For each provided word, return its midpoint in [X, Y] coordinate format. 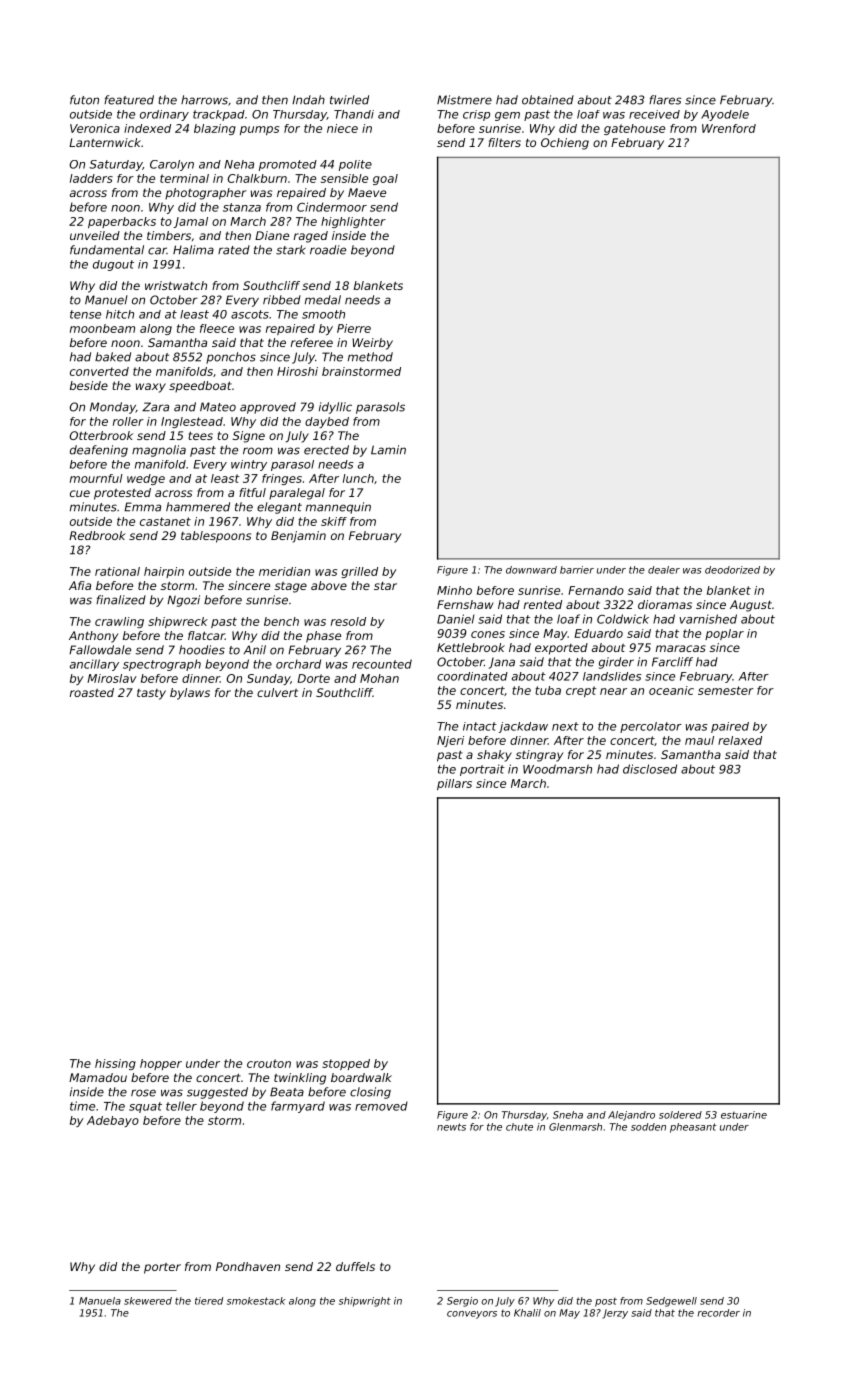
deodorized [732, 570]
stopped [346, 1064]
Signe [248, 437]
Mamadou [98, 1077]
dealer [664, 570]
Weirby [372, 344]
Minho [454, 590]
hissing [115, 1064]
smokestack [256, 1301]
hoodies [202, 650]
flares [665, 100]
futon [84, 100]
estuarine [744, 1115]
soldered [680, 1115]
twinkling [300, 1079]
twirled [349, 100]
